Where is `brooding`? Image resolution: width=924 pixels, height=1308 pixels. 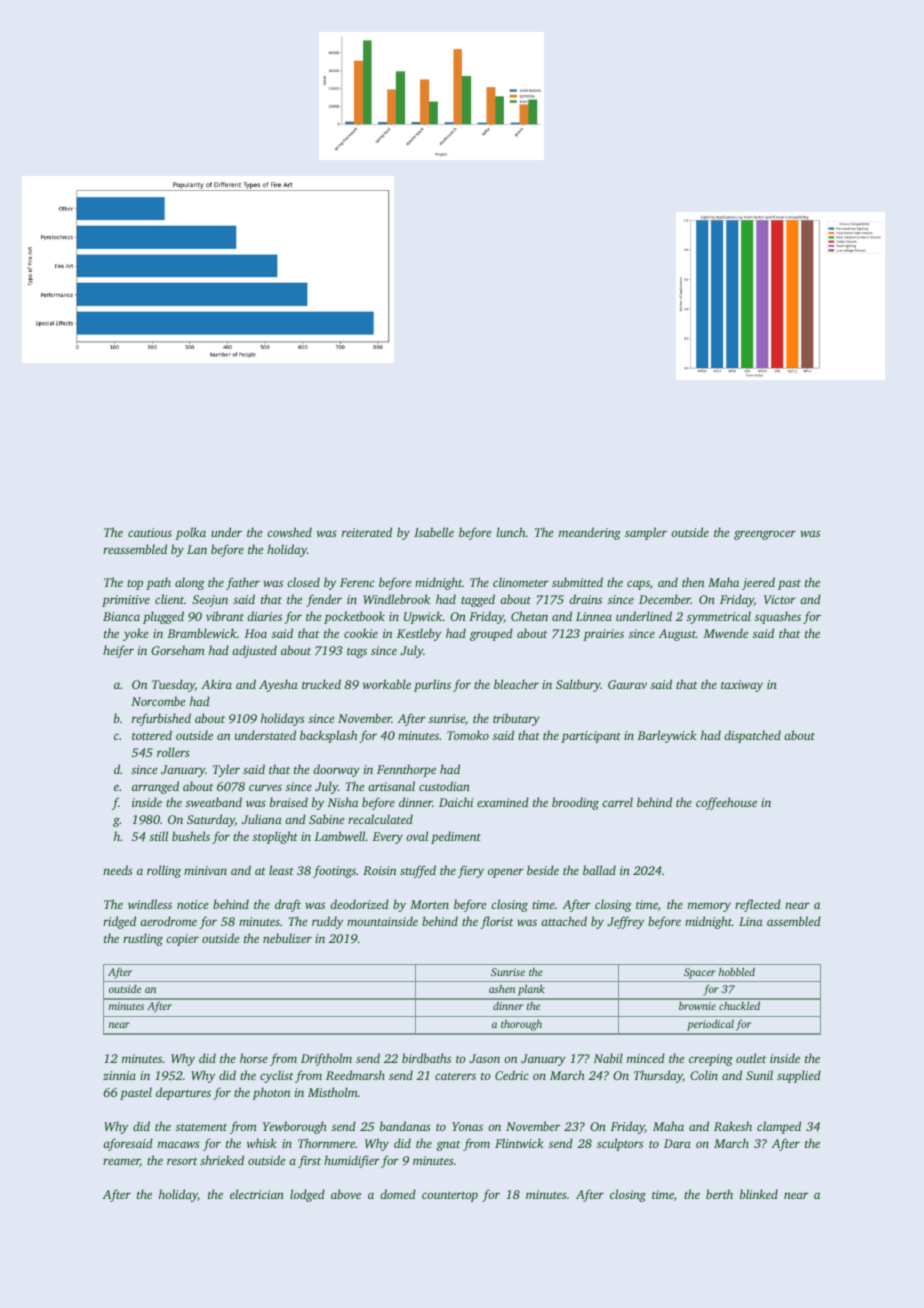 brooding is located at coordinates (575, 803).
